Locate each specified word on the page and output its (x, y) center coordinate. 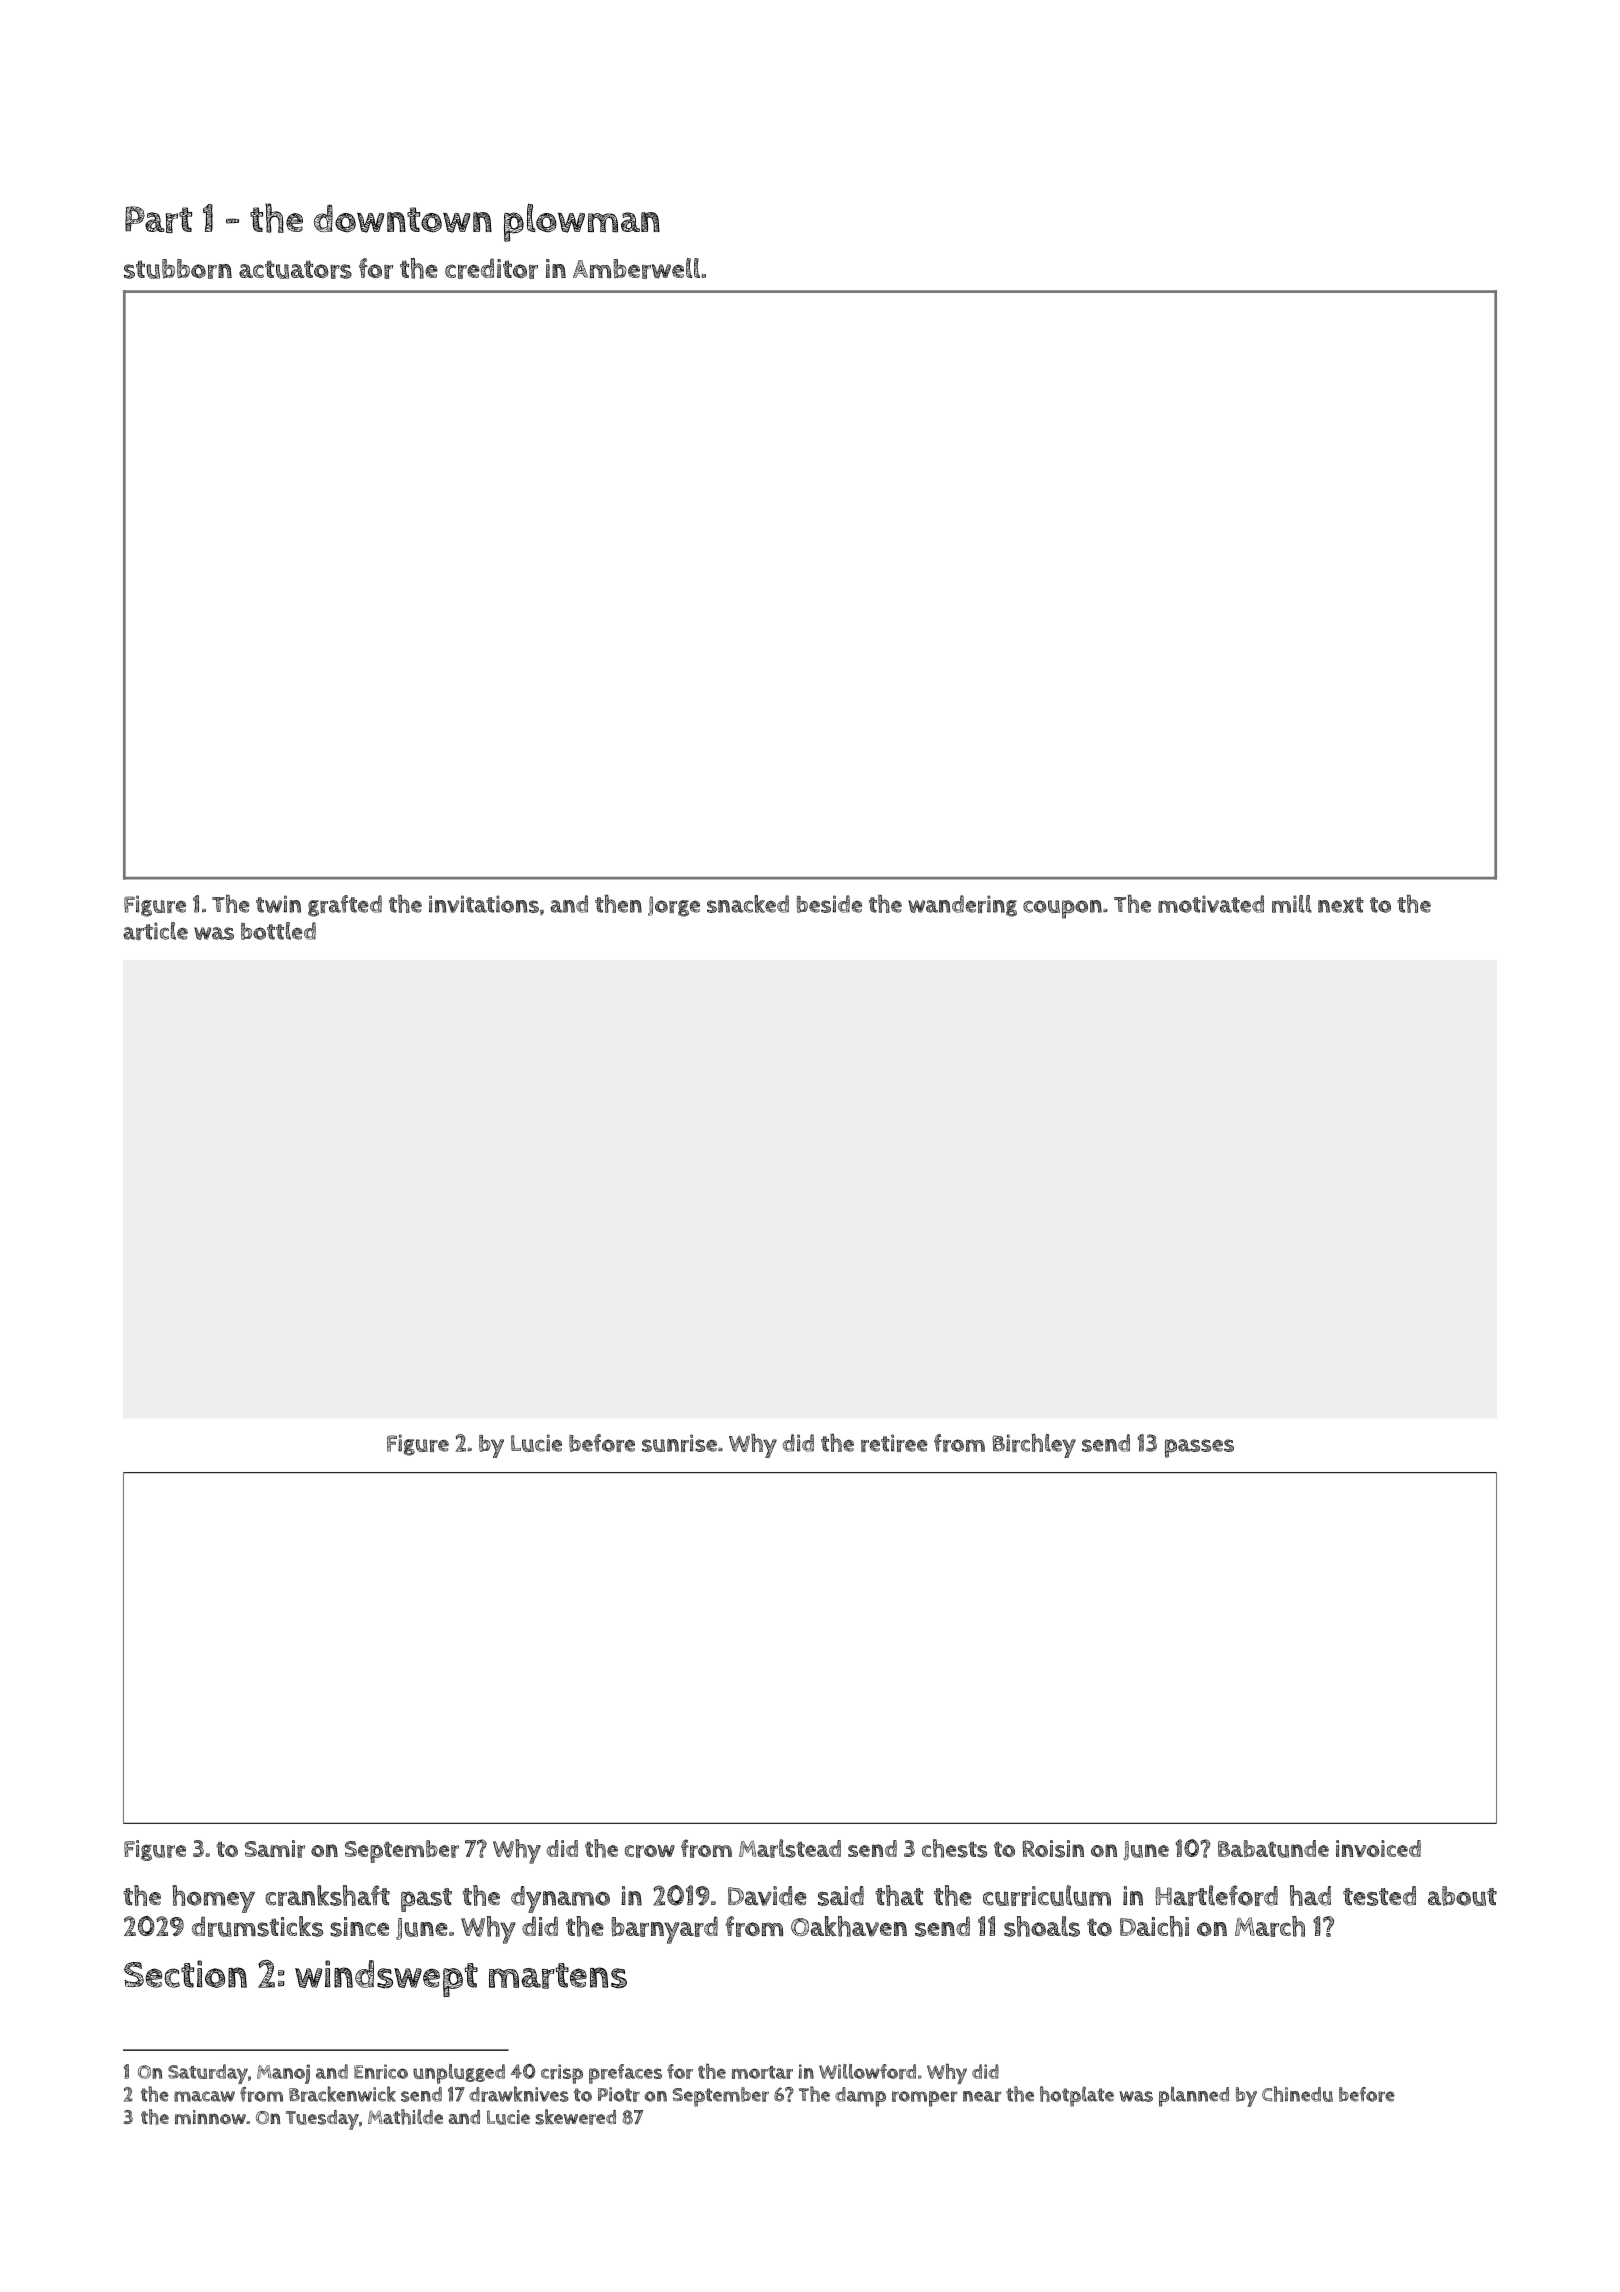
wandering (962, 906)
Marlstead (790, 1848)
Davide (767, 1896)
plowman (582, 222)
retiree (894, 1443)
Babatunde (1273, 1849)
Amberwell (636, 268)
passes (1199, 1448)
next (1341, 905)
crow (650, 1851)
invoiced (1378, 1849)
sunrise (679, 1443)
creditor (491, 268)
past (426, 1900)
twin (278, 904)
